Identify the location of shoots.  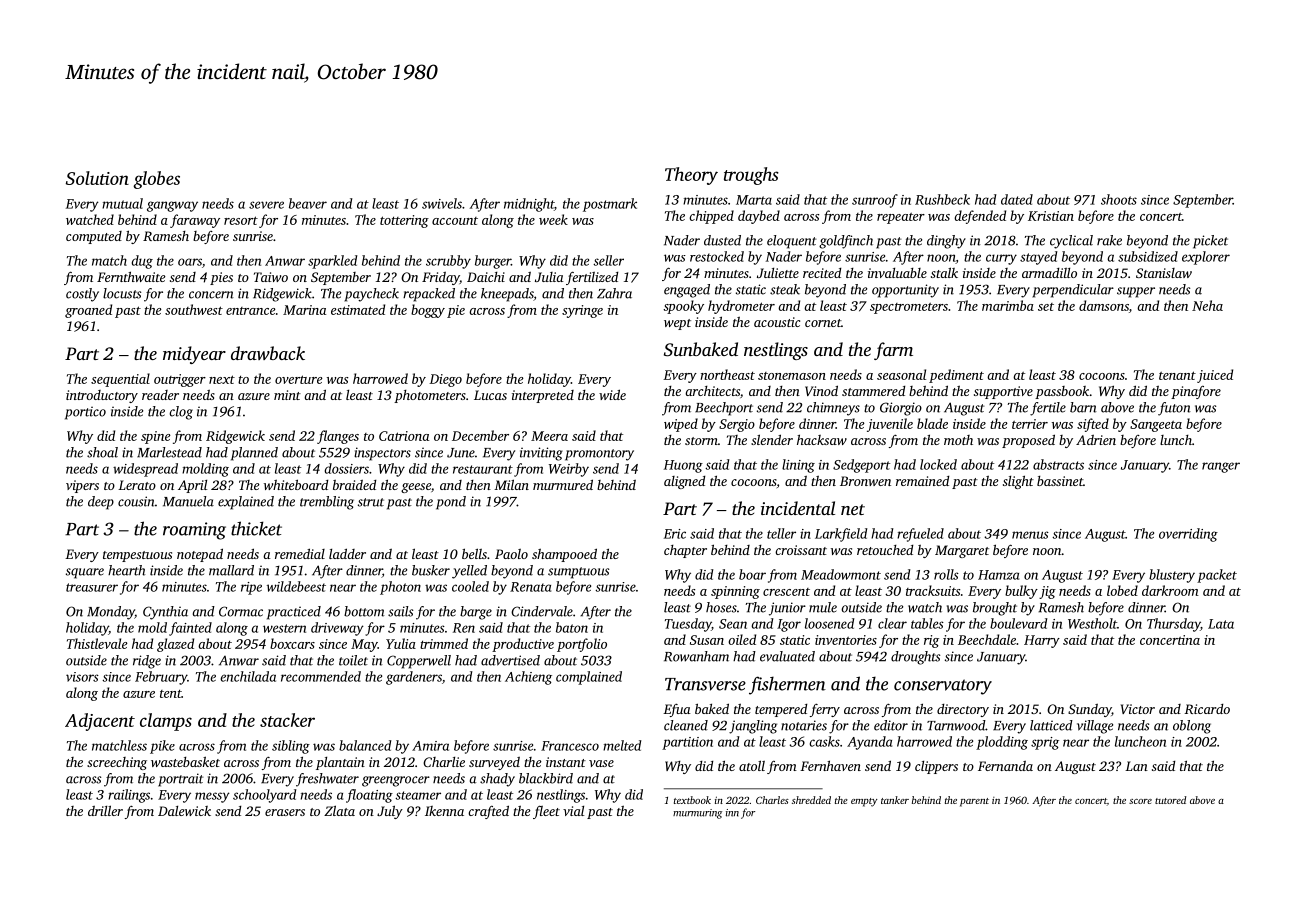
(1119, 199).
